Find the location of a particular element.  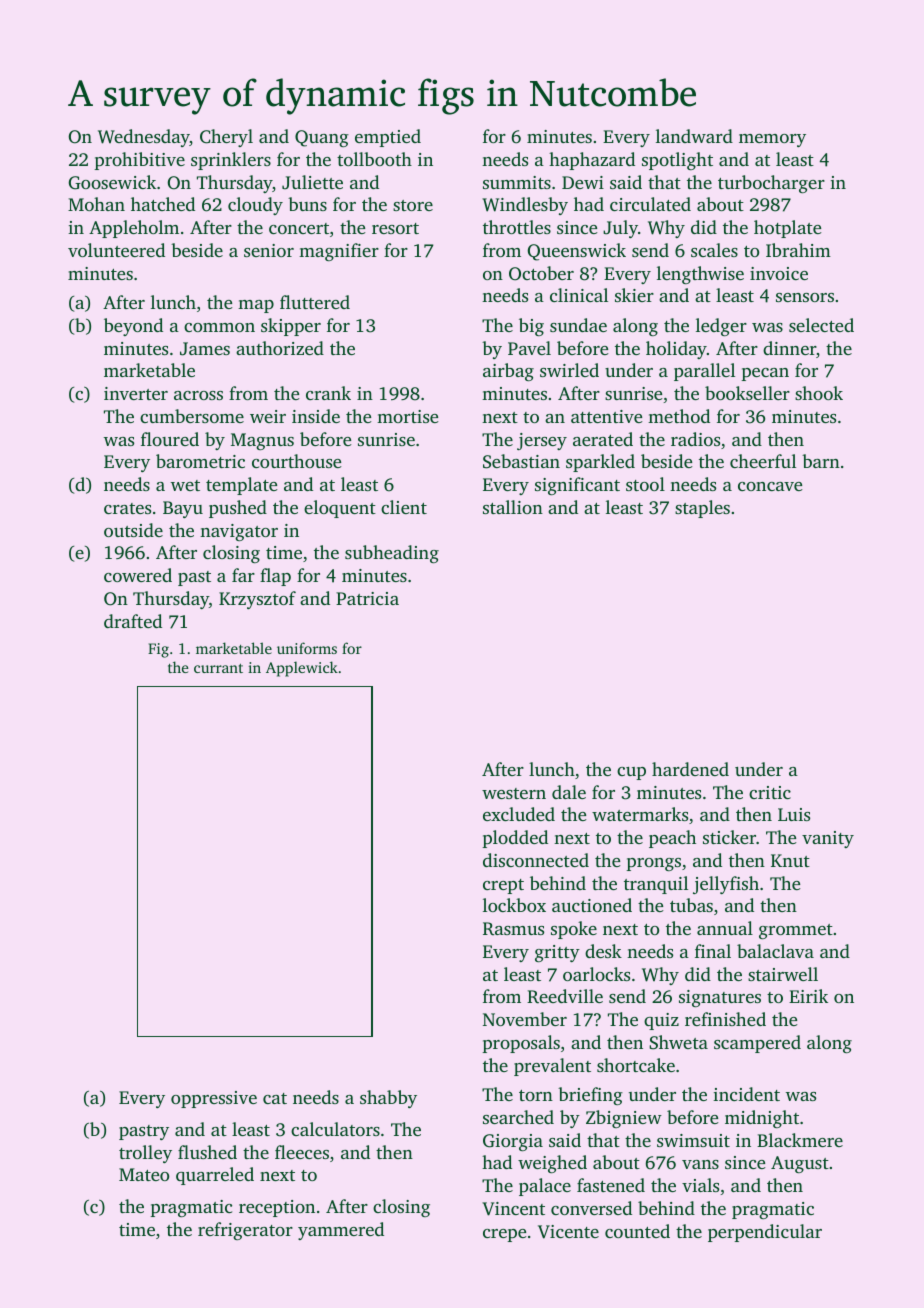

currant is located at coordinates (218, 668).
